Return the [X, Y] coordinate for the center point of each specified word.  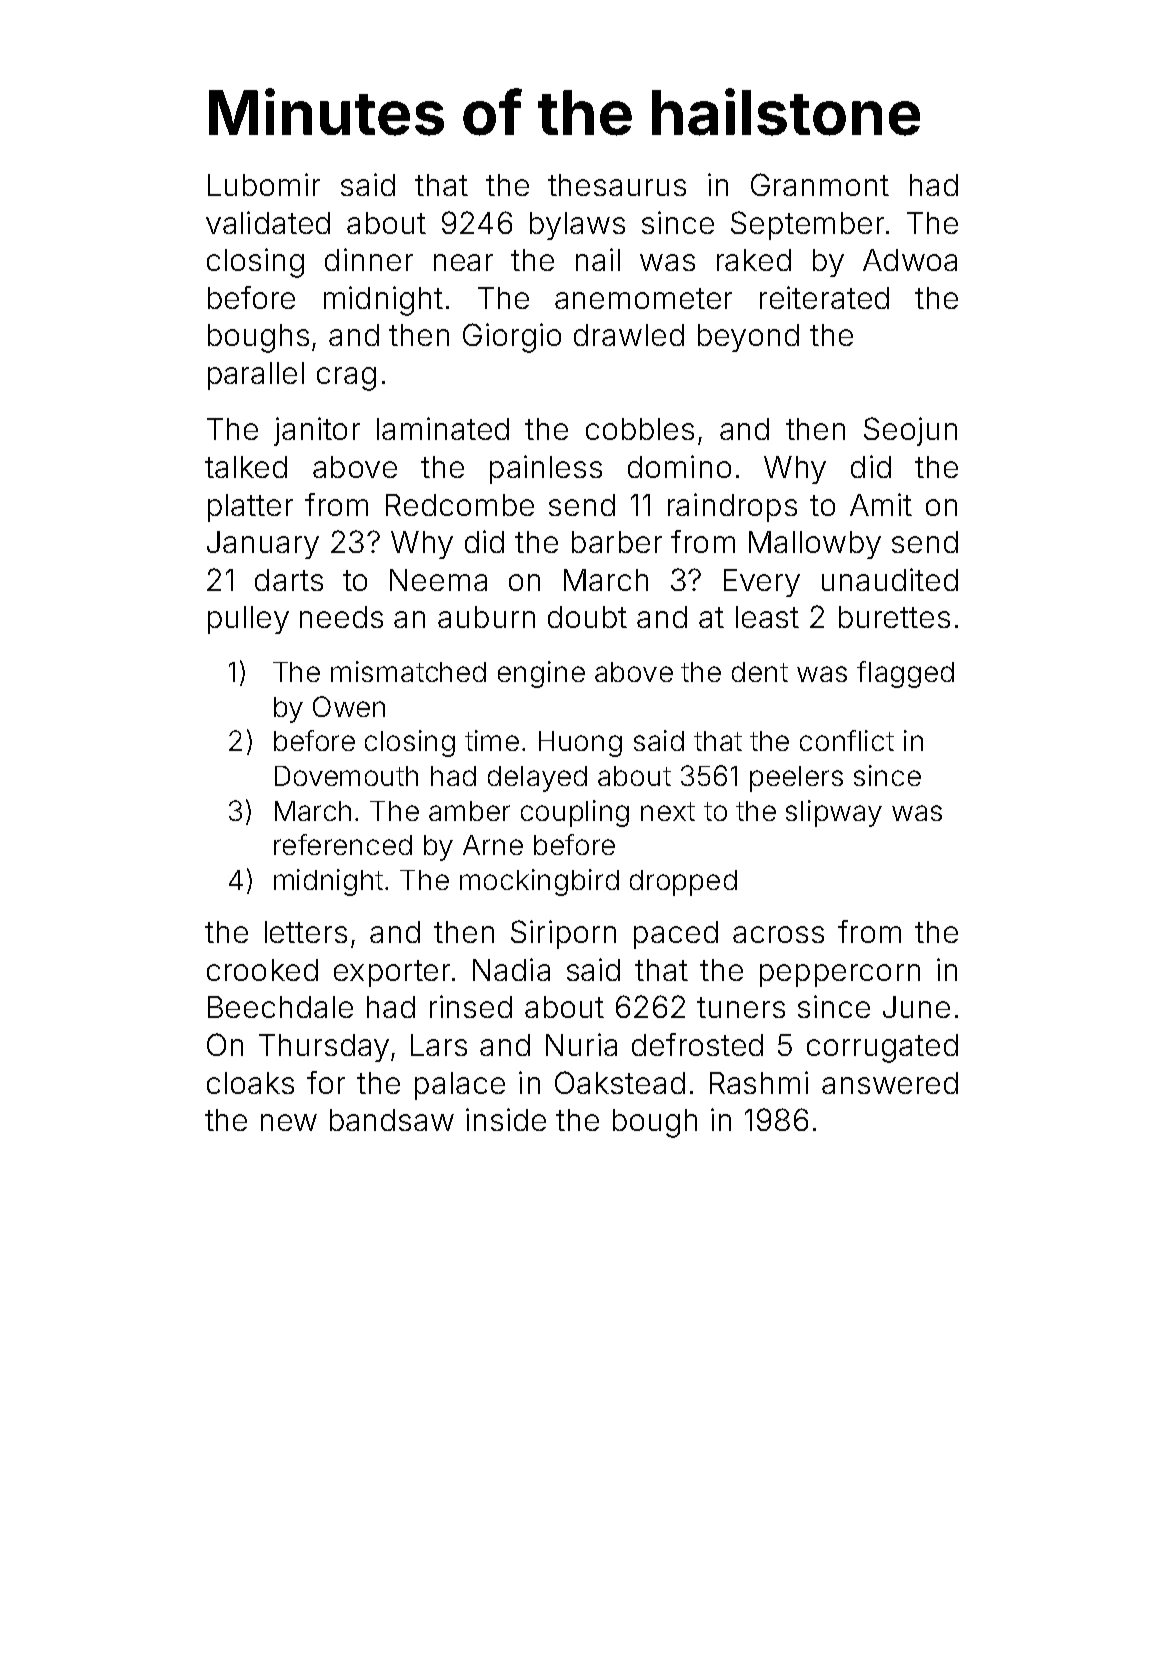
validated [268, 222]
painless [546, 469]
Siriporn [563, 934]
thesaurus [617, 185]
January [263, 545]
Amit [881, 504]
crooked [262, 970]
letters [306, 932]
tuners [741, 1007]
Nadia [511, 969]
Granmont [820, 184]
